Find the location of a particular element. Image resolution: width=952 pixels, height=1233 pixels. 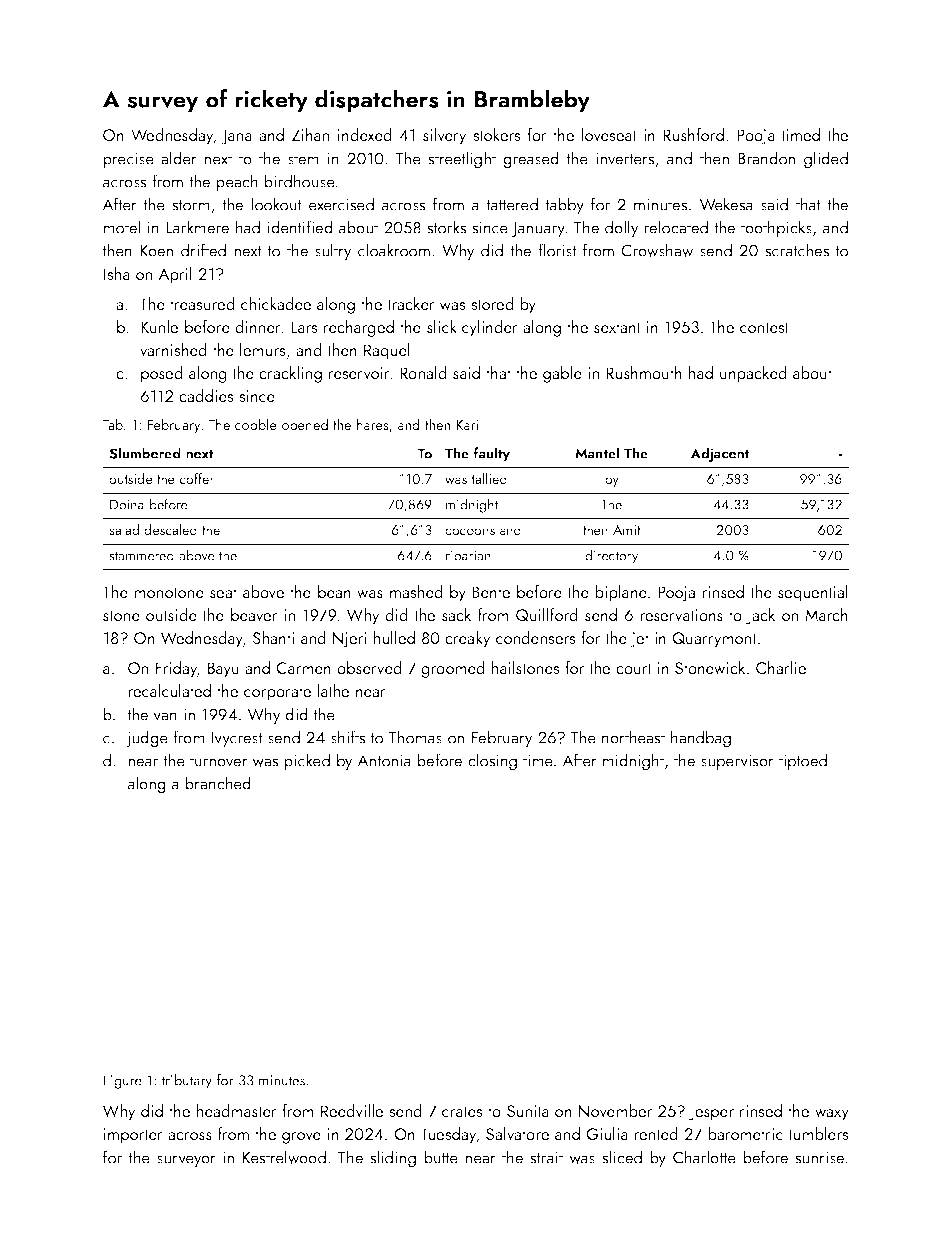

branched is located at coordinates (218, 783).
